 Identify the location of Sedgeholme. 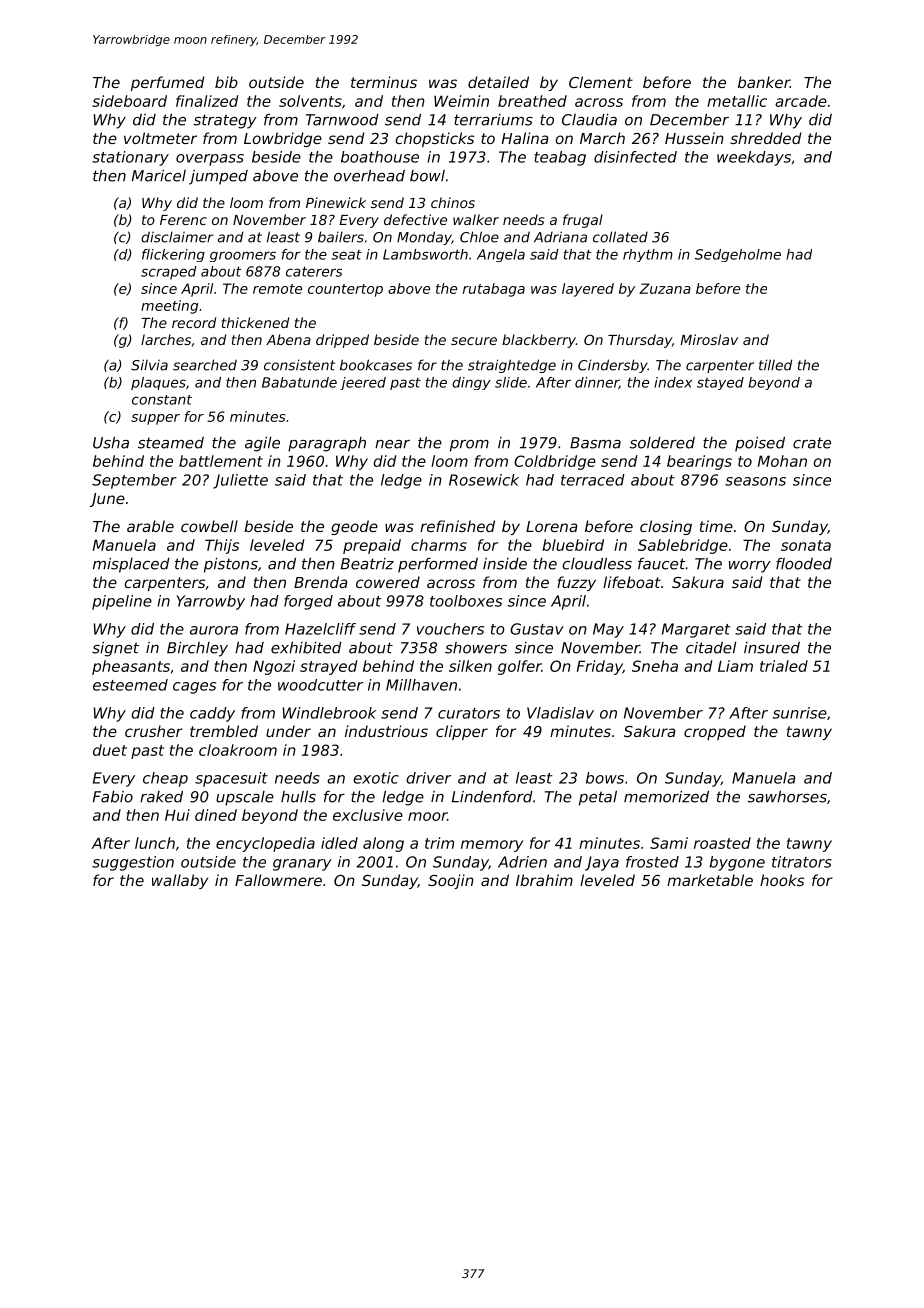
(738, 255).
